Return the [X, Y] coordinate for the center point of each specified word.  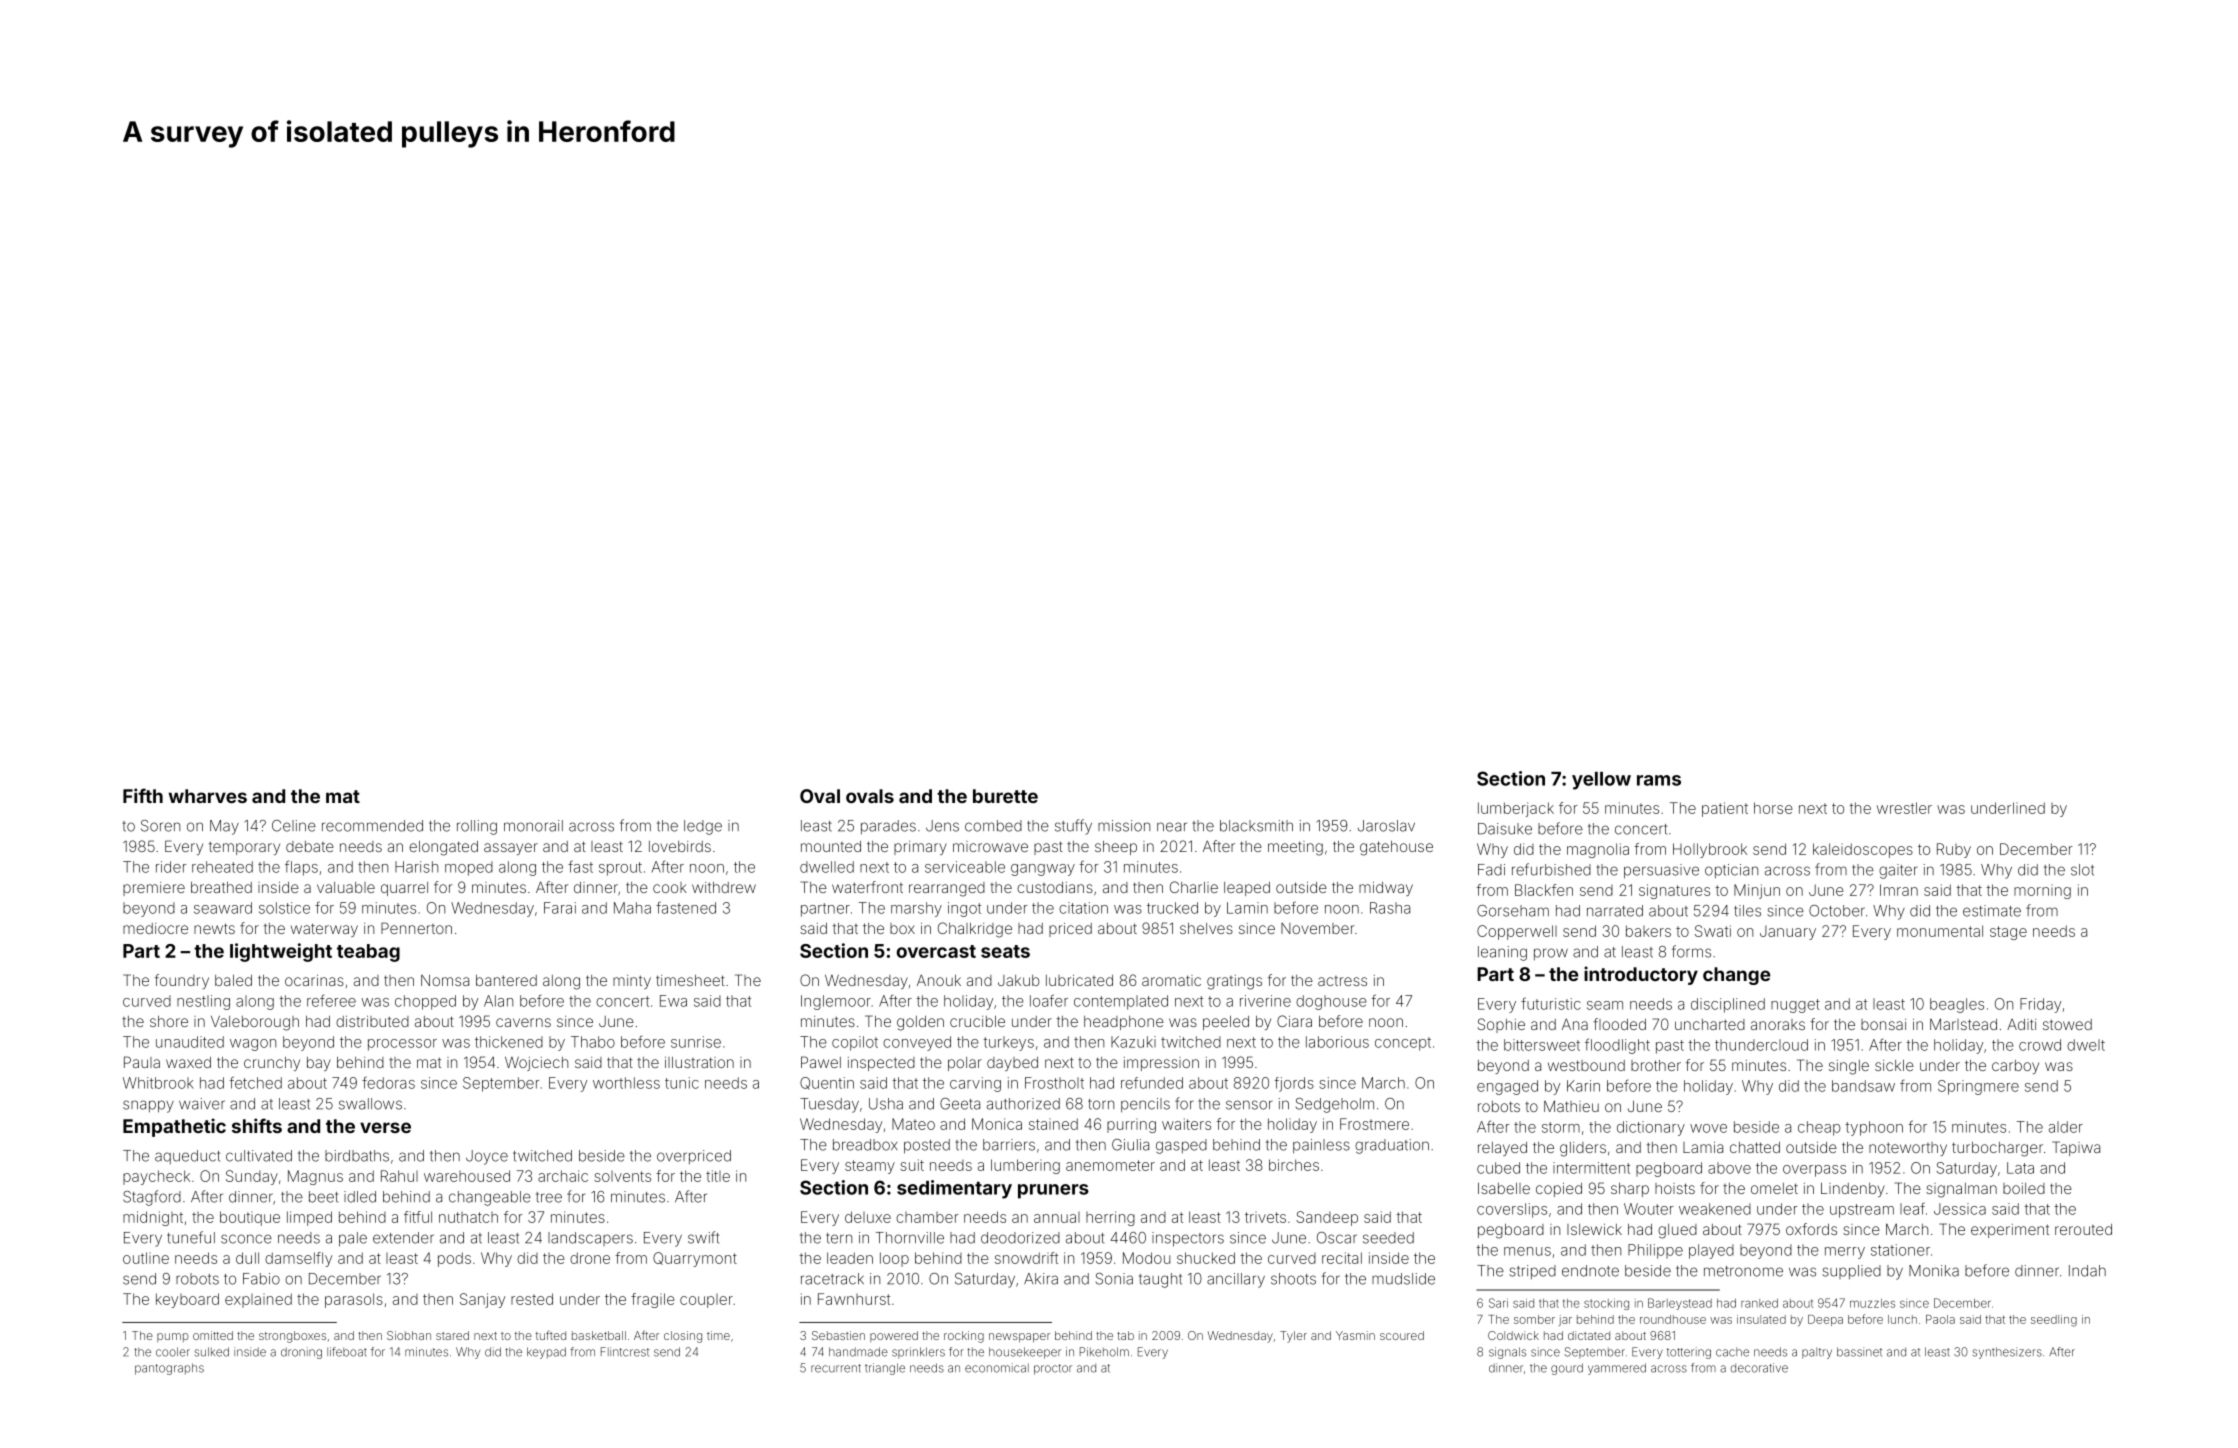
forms [1691, 951]
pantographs [169, 1369]
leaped [1247, 889]
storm [1561, 1127]
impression [1161, 1064]
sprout [620, 869]
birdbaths [357, 1156]
